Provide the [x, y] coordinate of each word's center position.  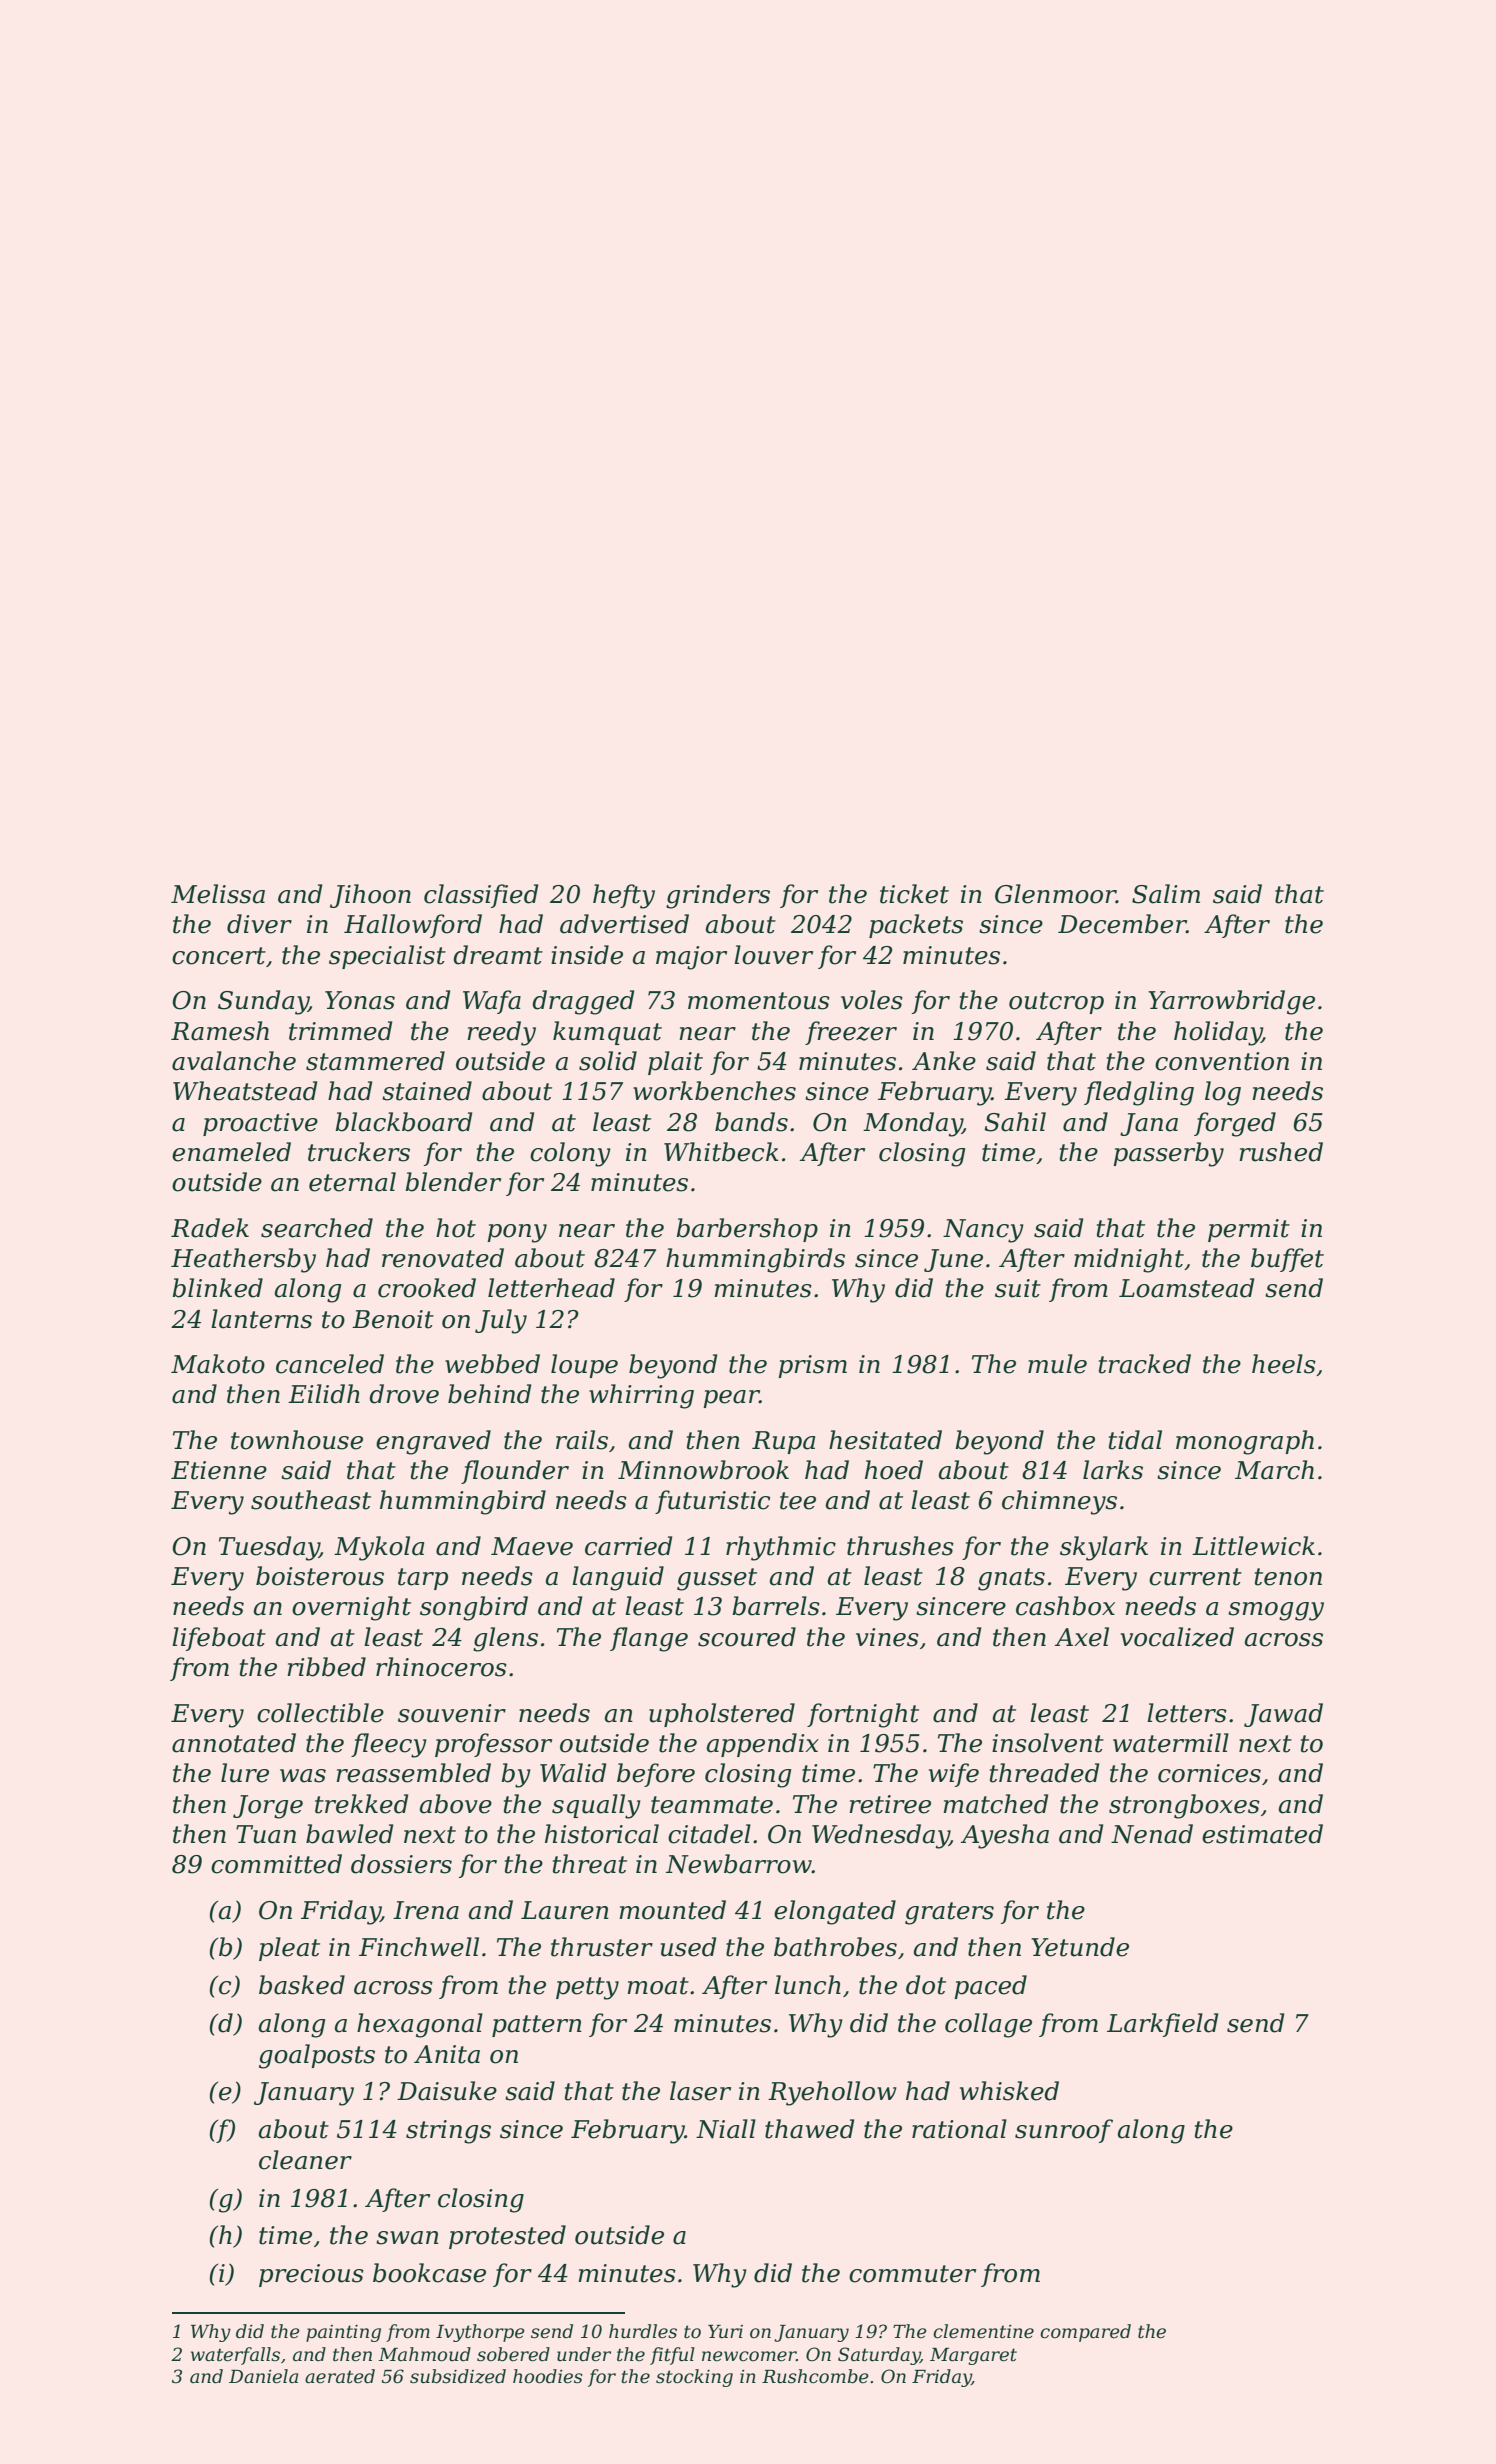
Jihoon [370, 896]
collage [988, 2025]
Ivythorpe [480, 2333]
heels [1284, 1364]
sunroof [1064, 2131]
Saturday [879, 2356]
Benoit [393, 1319]
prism [812, 1366]
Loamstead [1186, 1288]
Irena [426, 1910]
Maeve [532, 1546]
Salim [1166, 894]
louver [773, 955]
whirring [641, 1396]
